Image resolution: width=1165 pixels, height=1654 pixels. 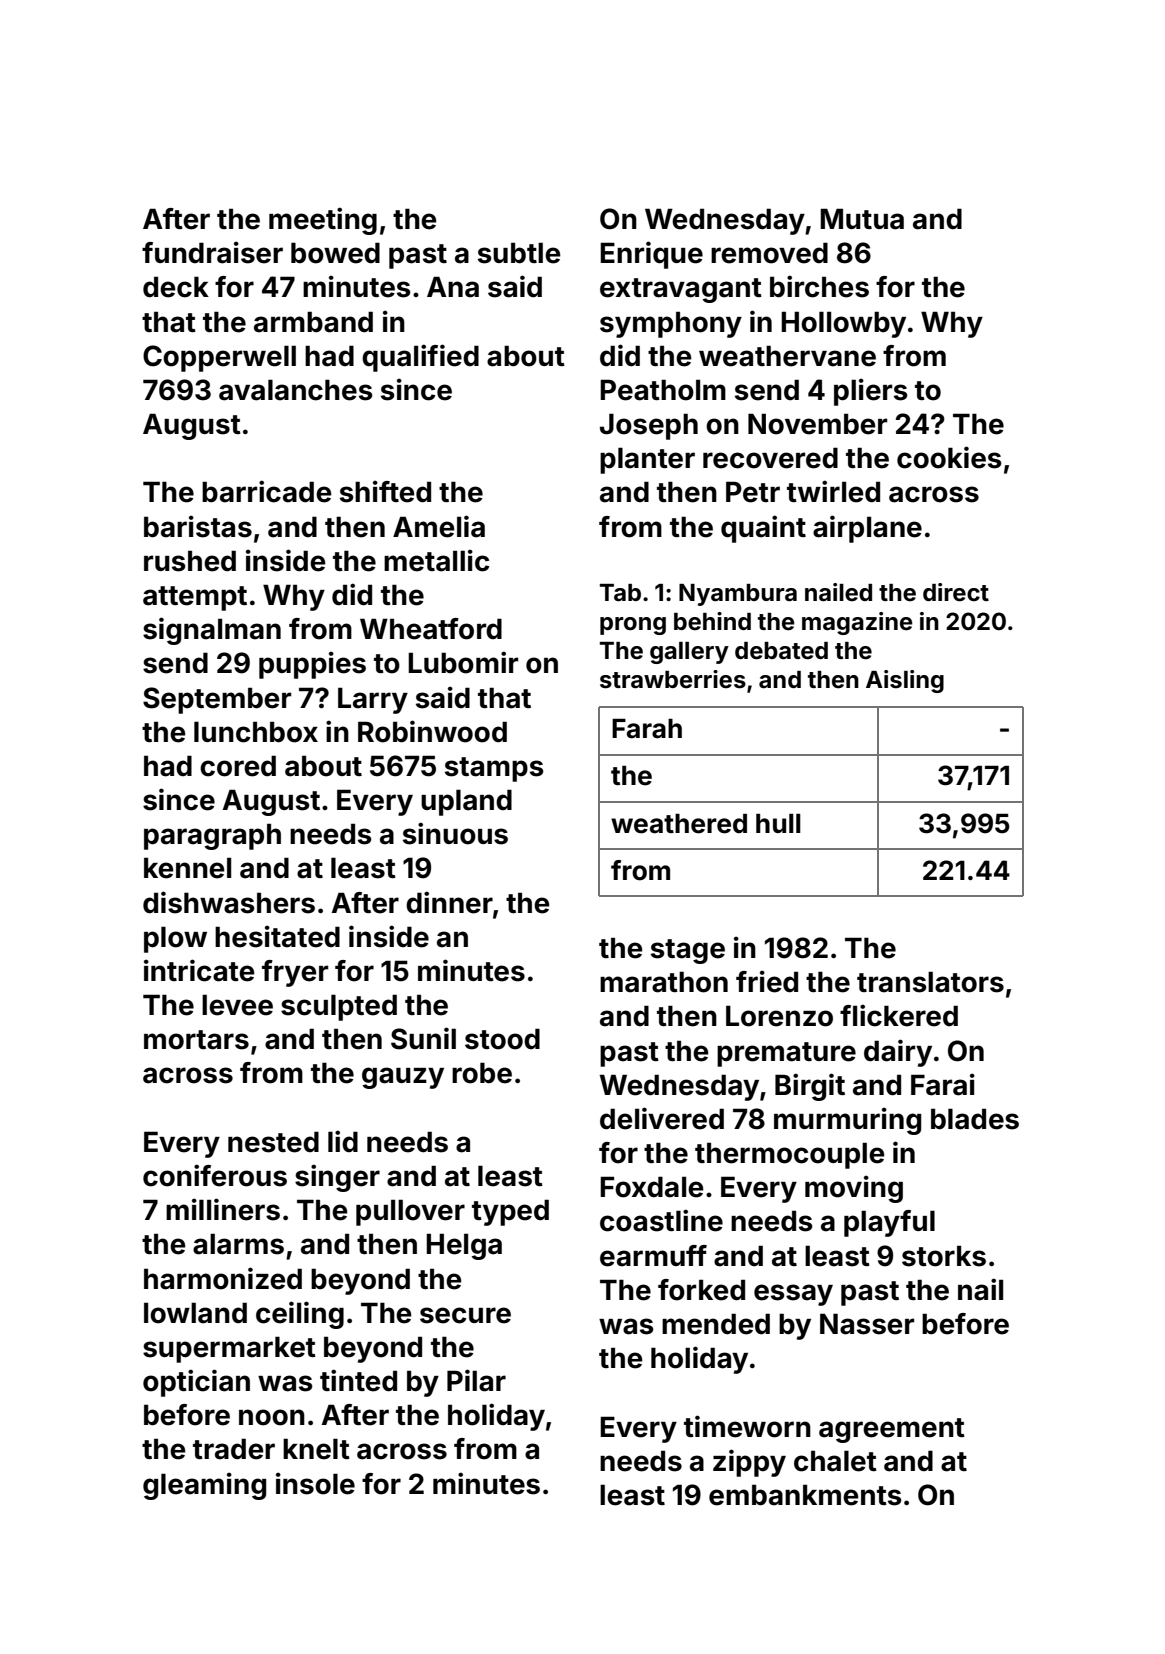 What do you see at coordinates (296, 390) in the document?
I see `avalanches` at bounding box center [296, 390].
